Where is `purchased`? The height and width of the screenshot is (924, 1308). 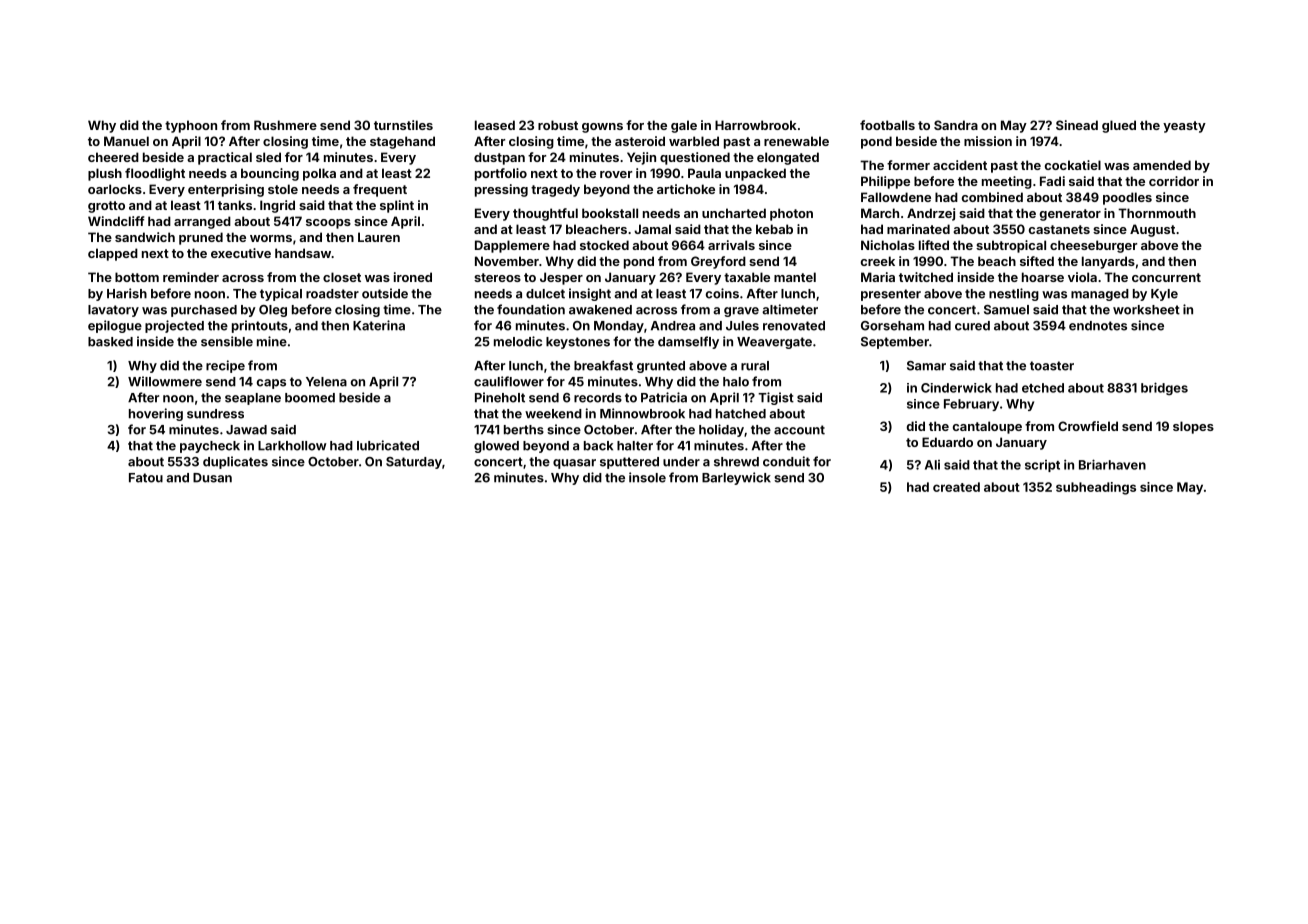 purchased is located at coordinates (204, 311).
